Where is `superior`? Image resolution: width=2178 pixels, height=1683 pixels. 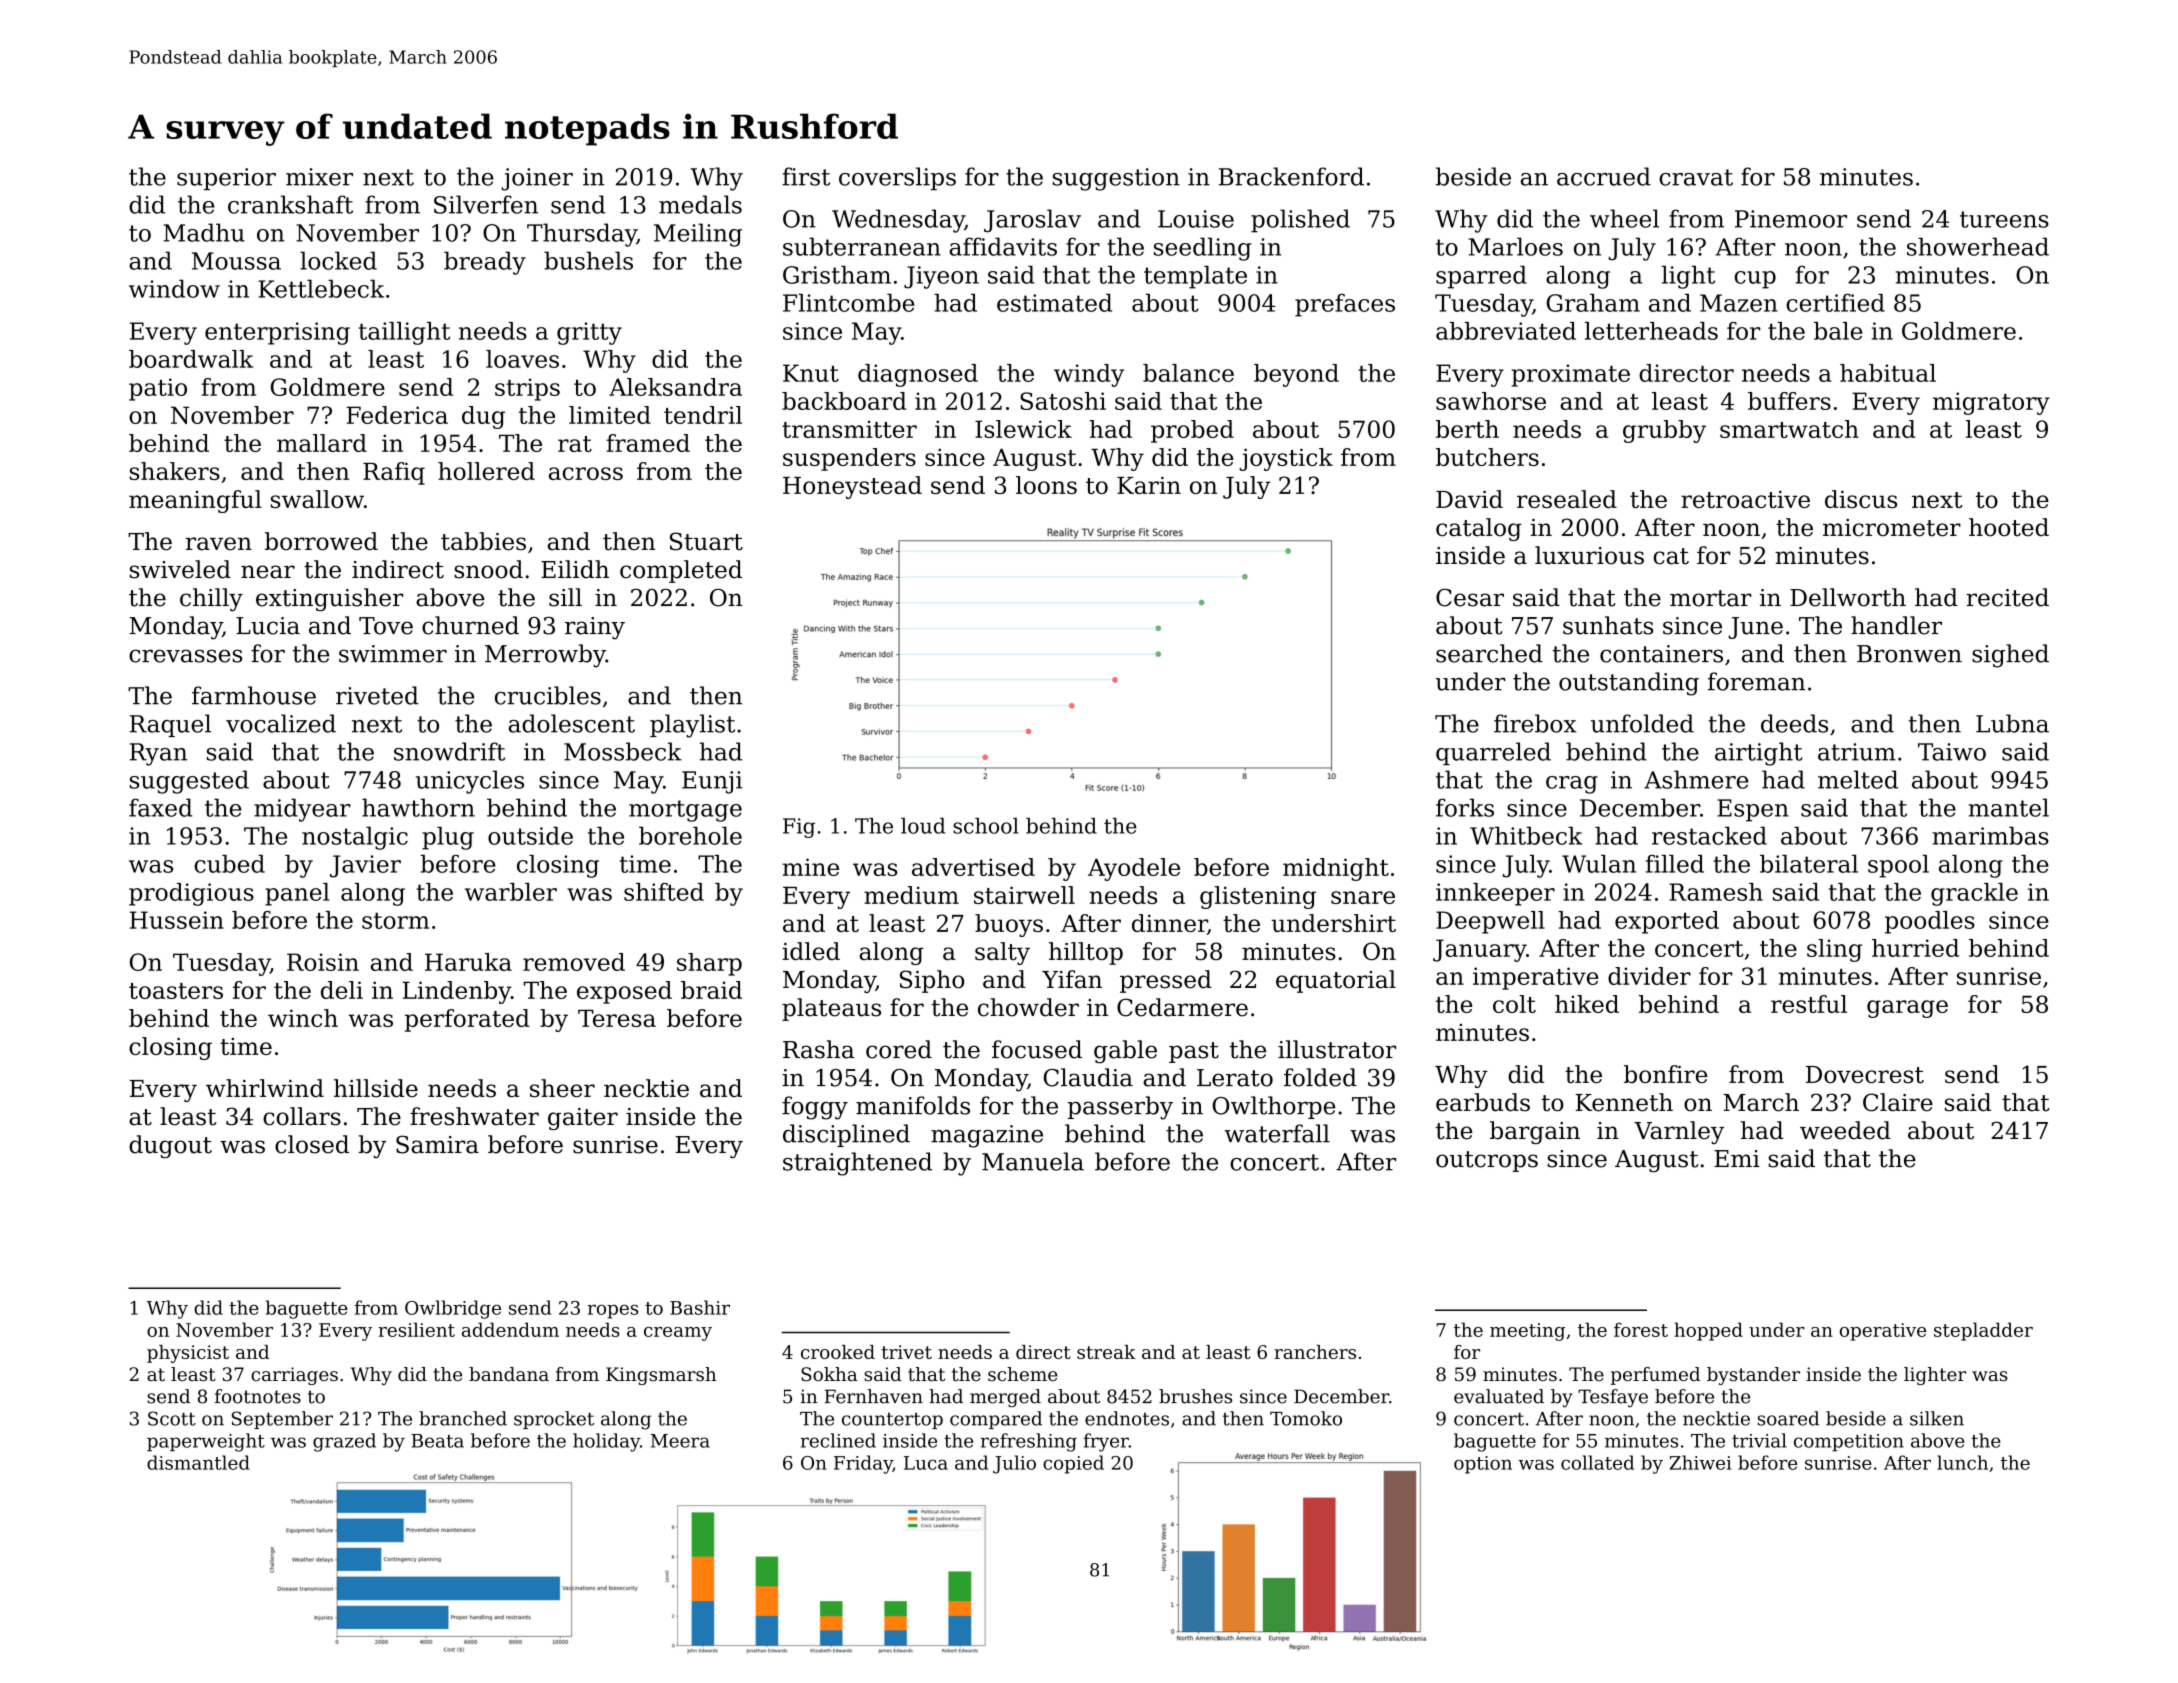 superior is located at coordinates (226, 179).
